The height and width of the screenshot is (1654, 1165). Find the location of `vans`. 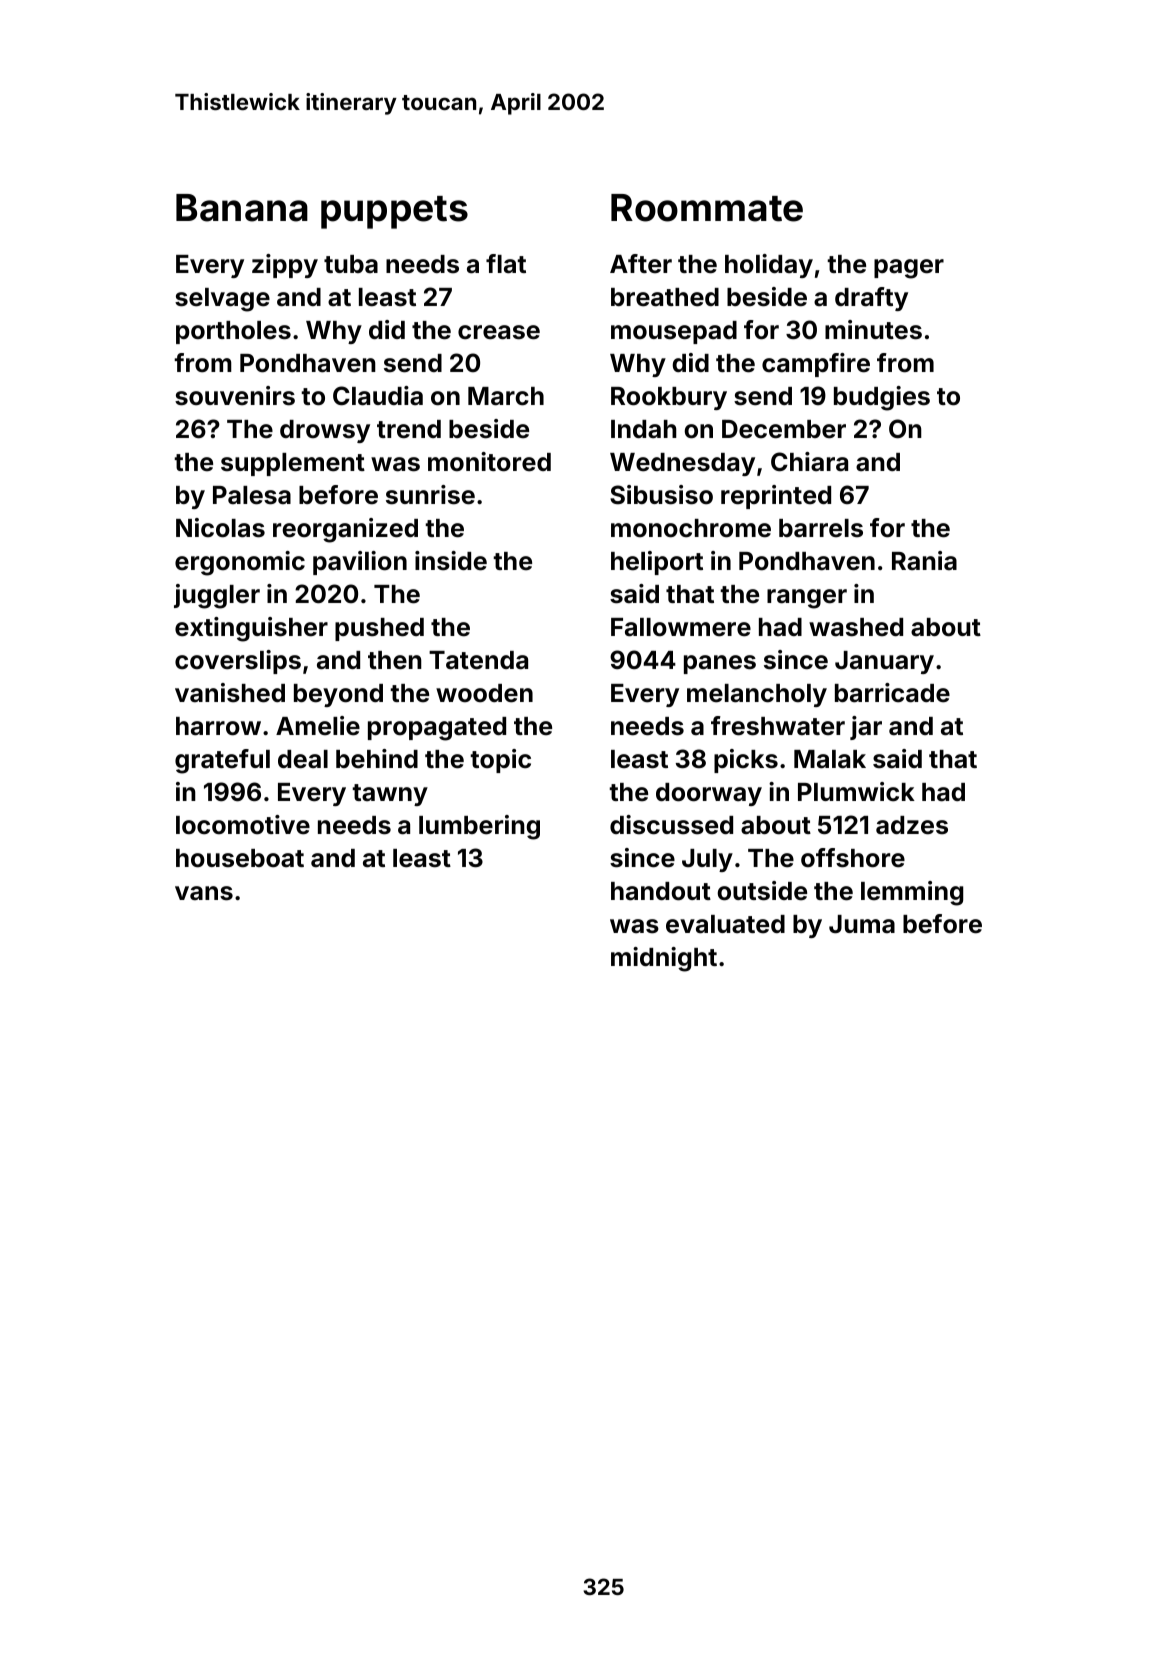

vans is located at coordinates (204, 893).
